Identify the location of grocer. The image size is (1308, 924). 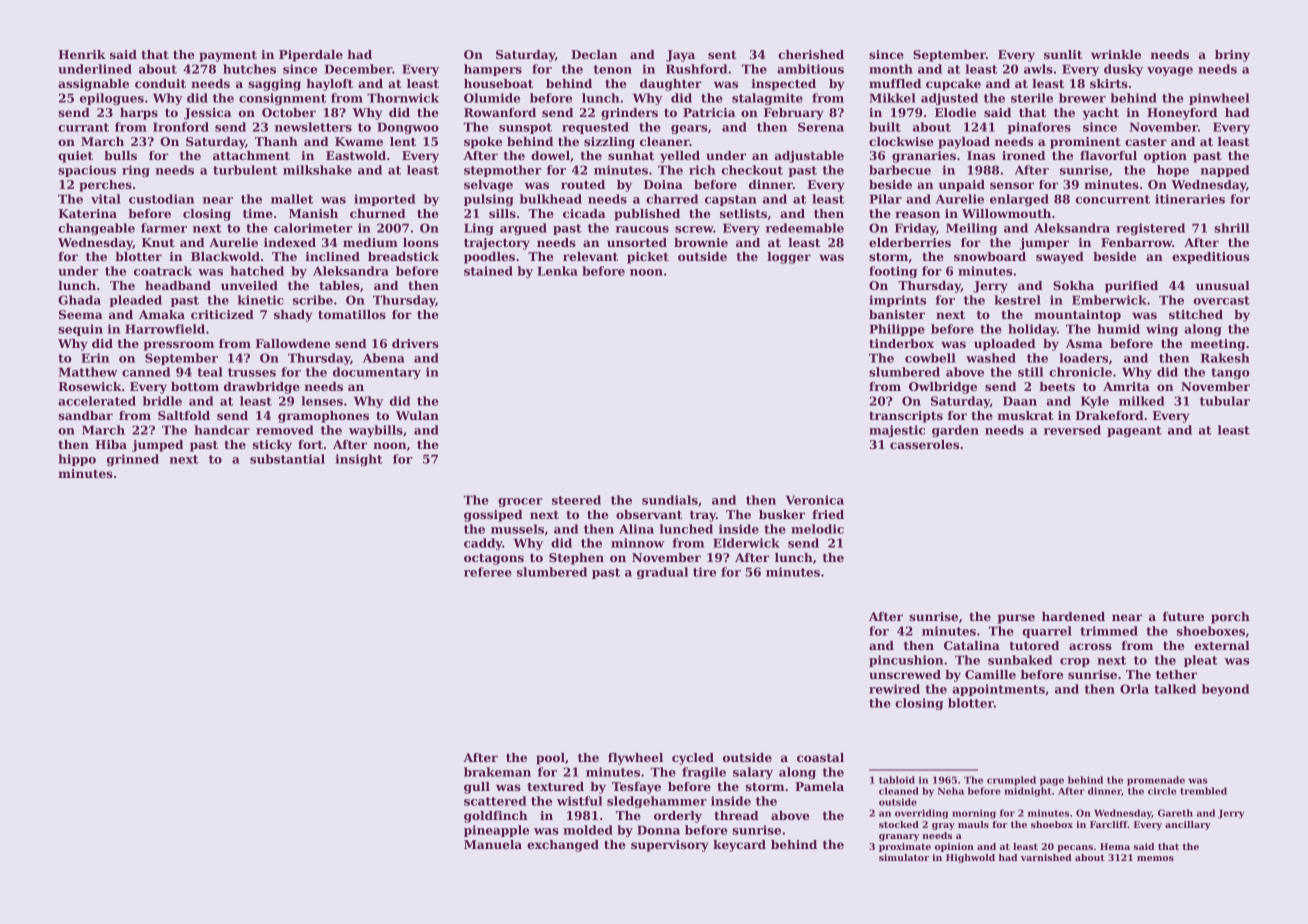
(520, 502).
